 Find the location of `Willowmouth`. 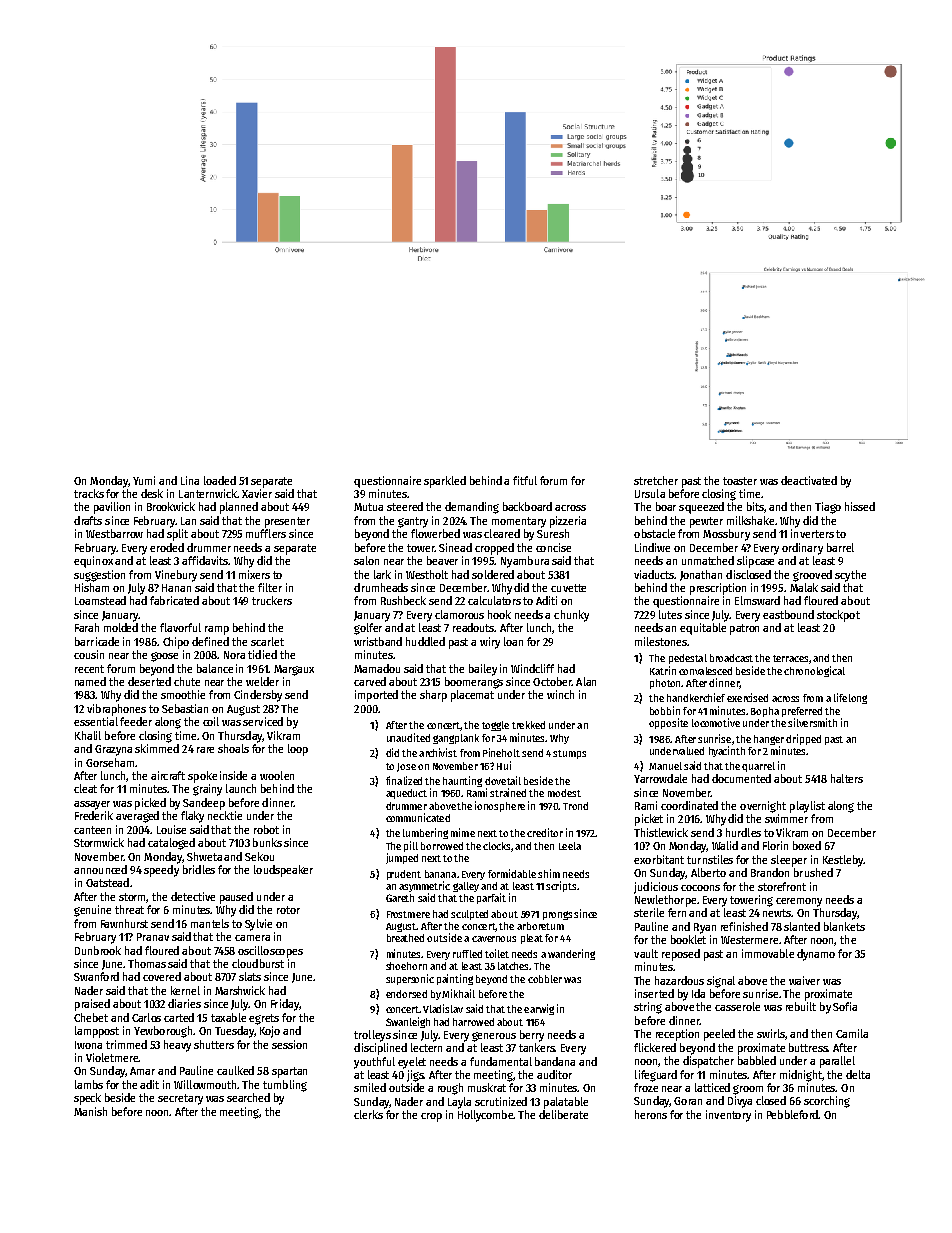

Willowmouth is located at coordinates (206, 1084).
